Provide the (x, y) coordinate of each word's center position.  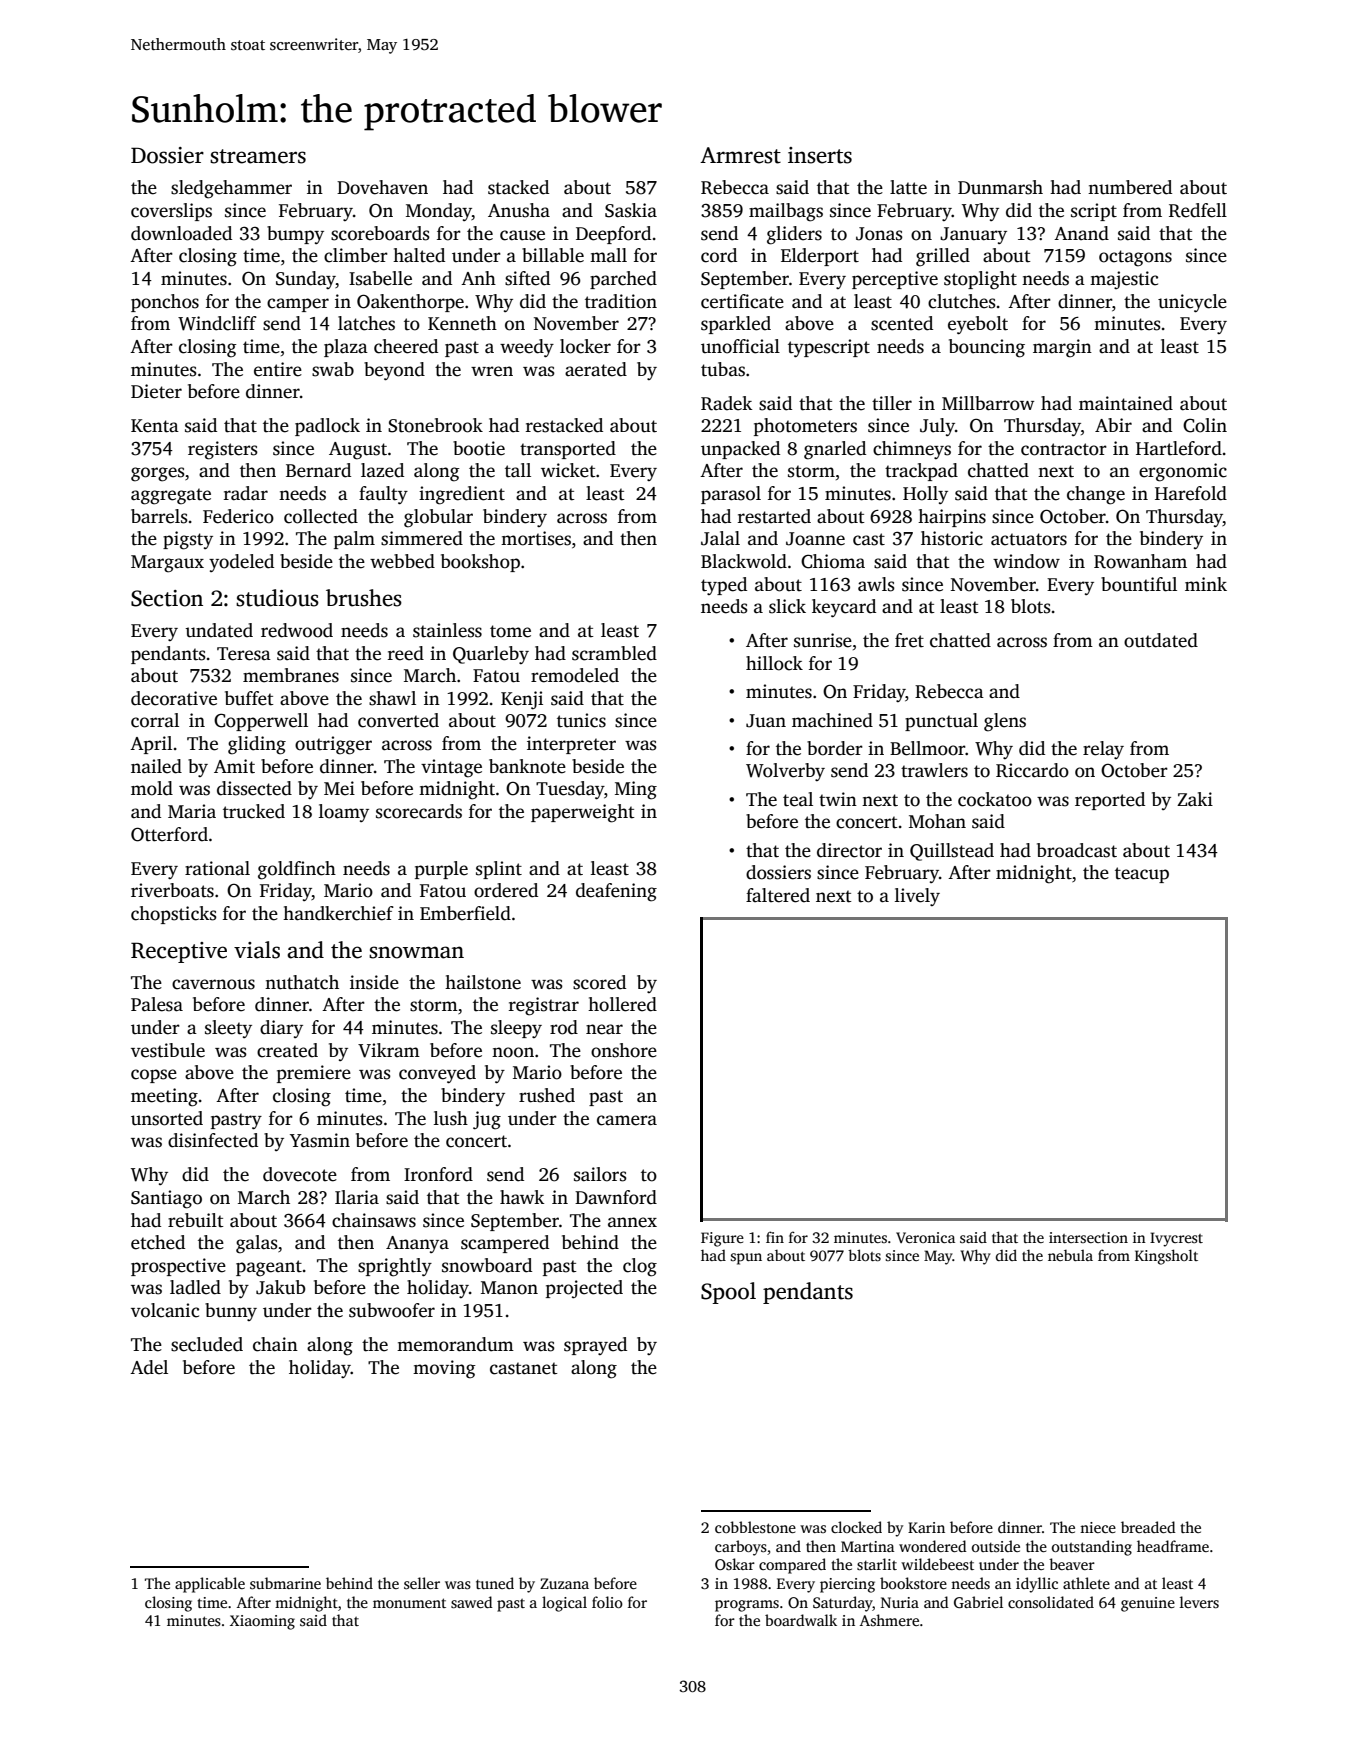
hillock (774, 663)
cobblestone (755, 1527)
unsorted (167, 1118)
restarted (774, 516)
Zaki (1195, 799)
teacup (1142, 875)
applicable (210, 1585)
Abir (1113, 425)
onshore (624, 1050)
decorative (174, 698)
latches (366, 323)
